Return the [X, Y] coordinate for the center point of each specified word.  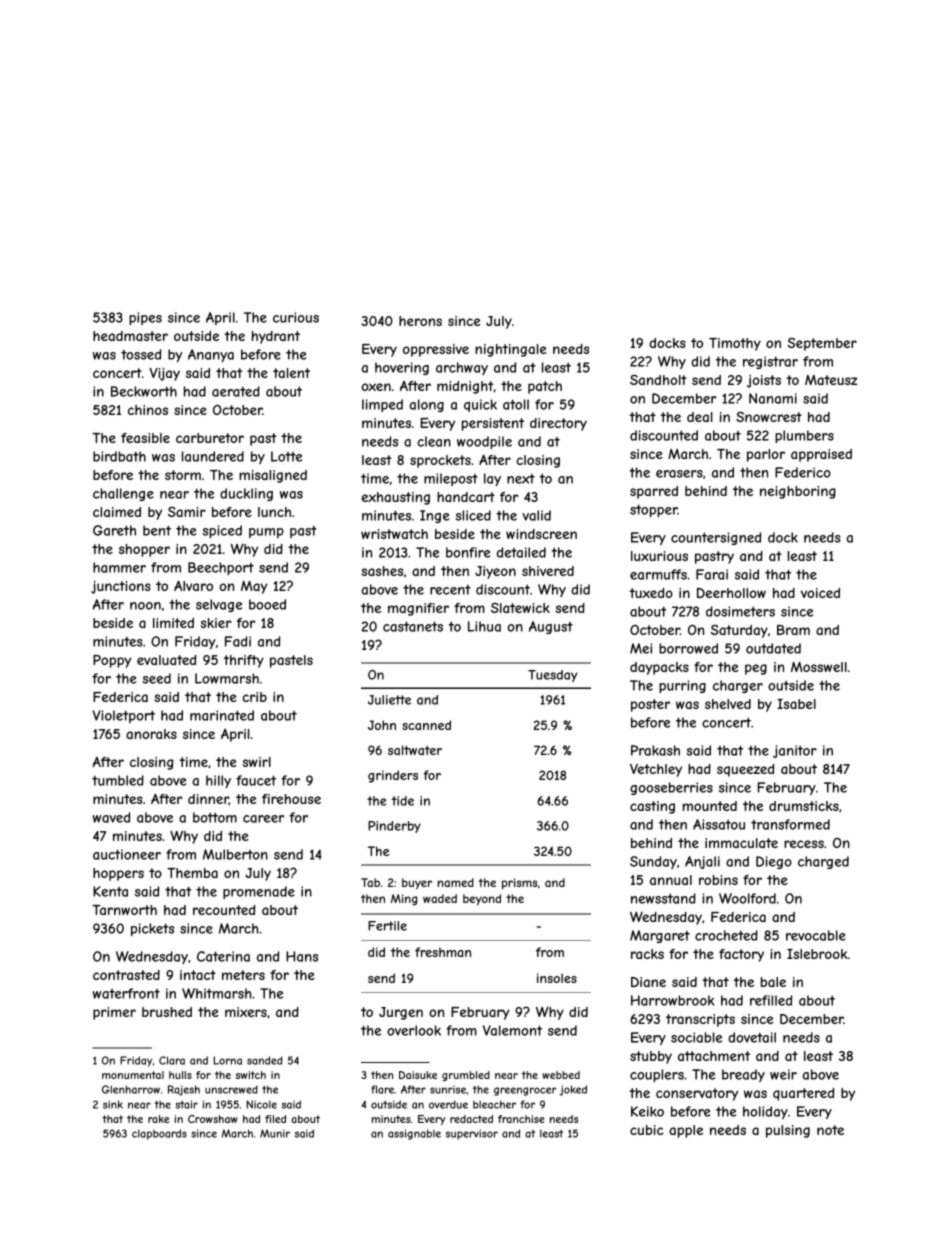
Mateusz [831, 380]
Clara [172, 1060]
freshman [443, 952]
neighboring [798, 492]
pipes [145, 318]
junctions [121, 587]
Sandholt [658, 380]
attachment [714, 1056]
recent [450, 590]
